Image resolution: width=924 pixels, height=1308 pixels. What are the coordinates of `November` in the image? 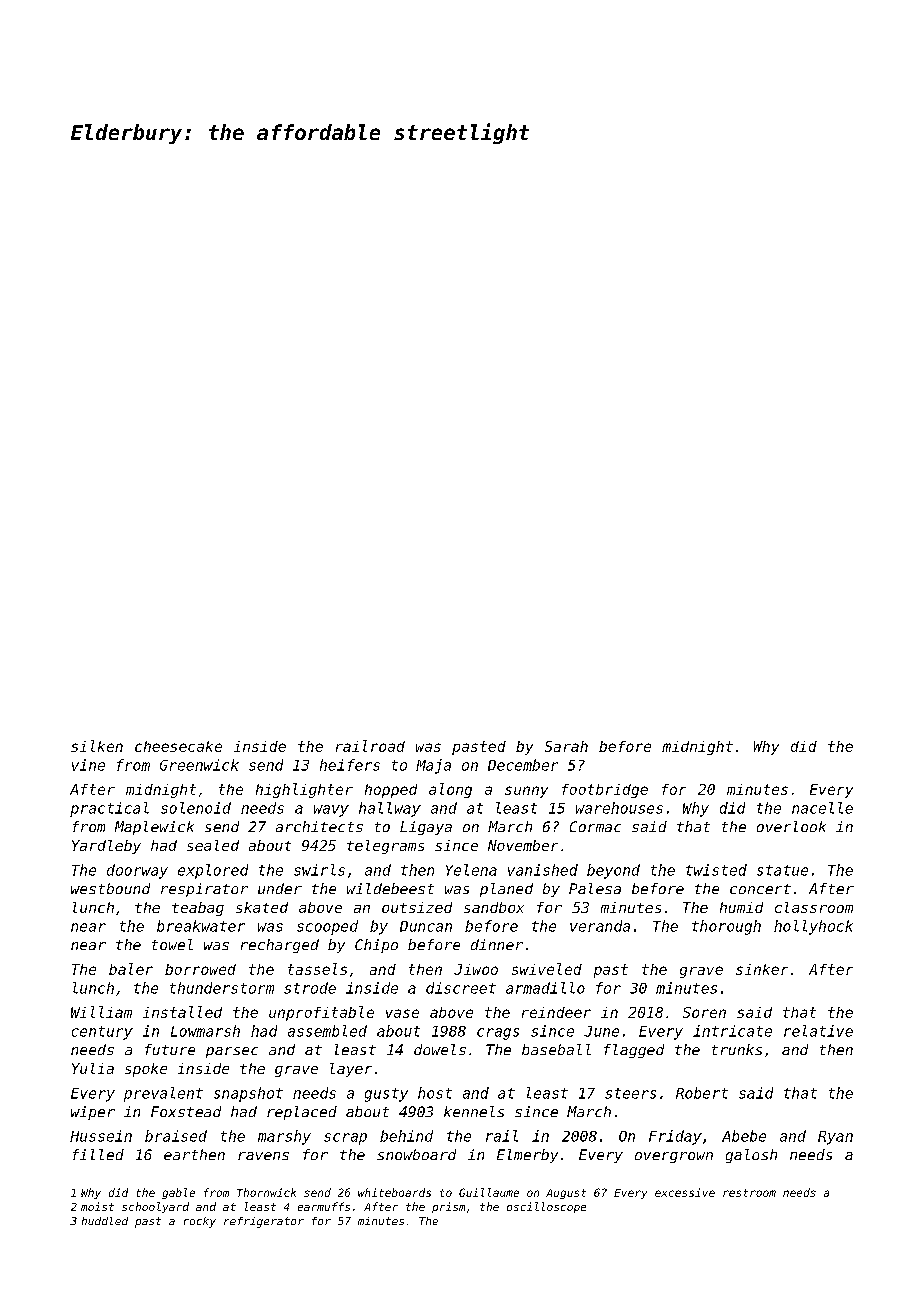 It's located at (523, 845).
